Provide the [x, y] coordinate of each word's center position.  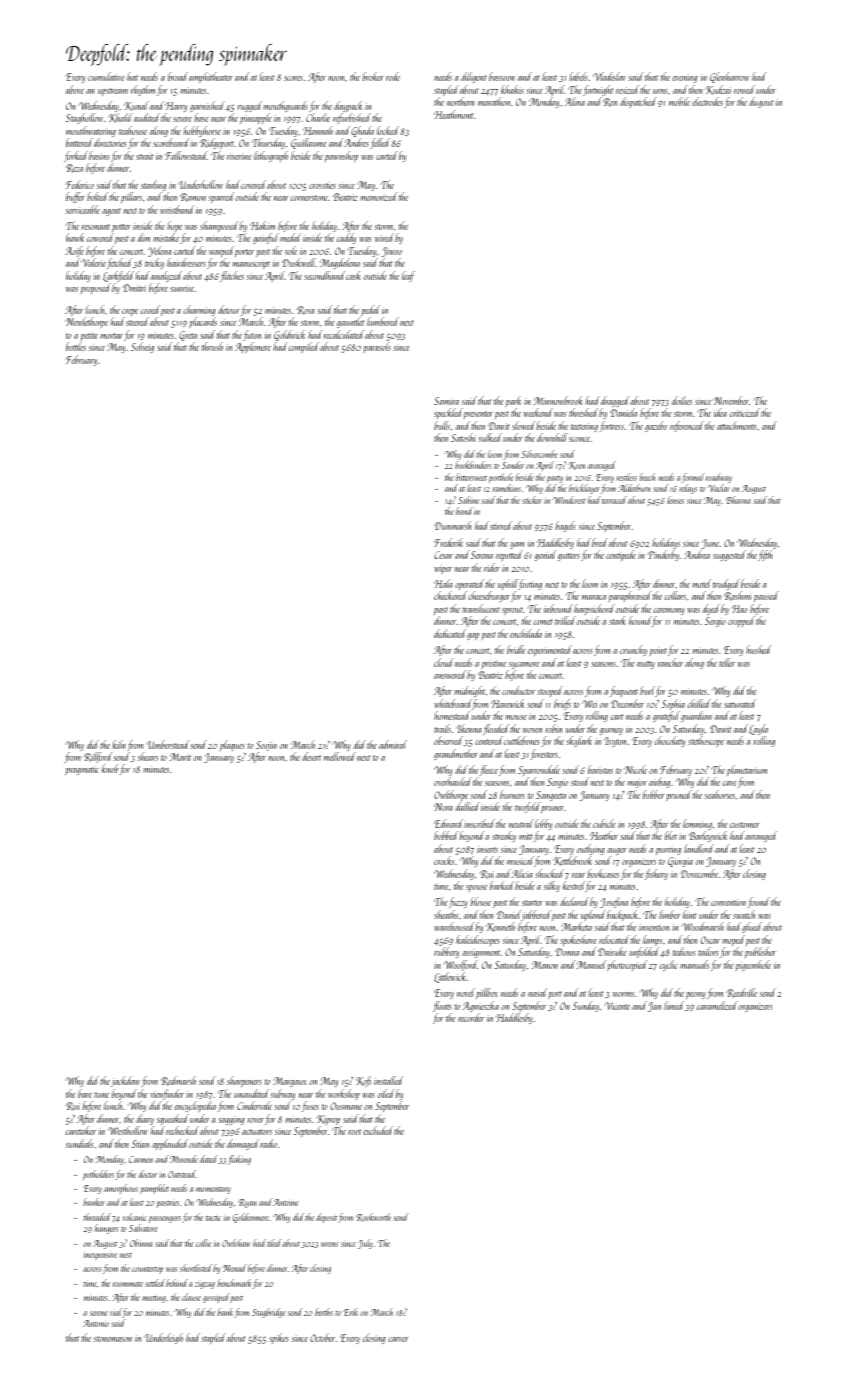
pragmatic [82, 770]
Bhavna [738, 500]
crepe [130, 313]
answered [450, 674]
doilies [682, 400]
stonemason [113, 1339]
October [322, 1337]
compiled [304, 347]
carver [398, 1339]
